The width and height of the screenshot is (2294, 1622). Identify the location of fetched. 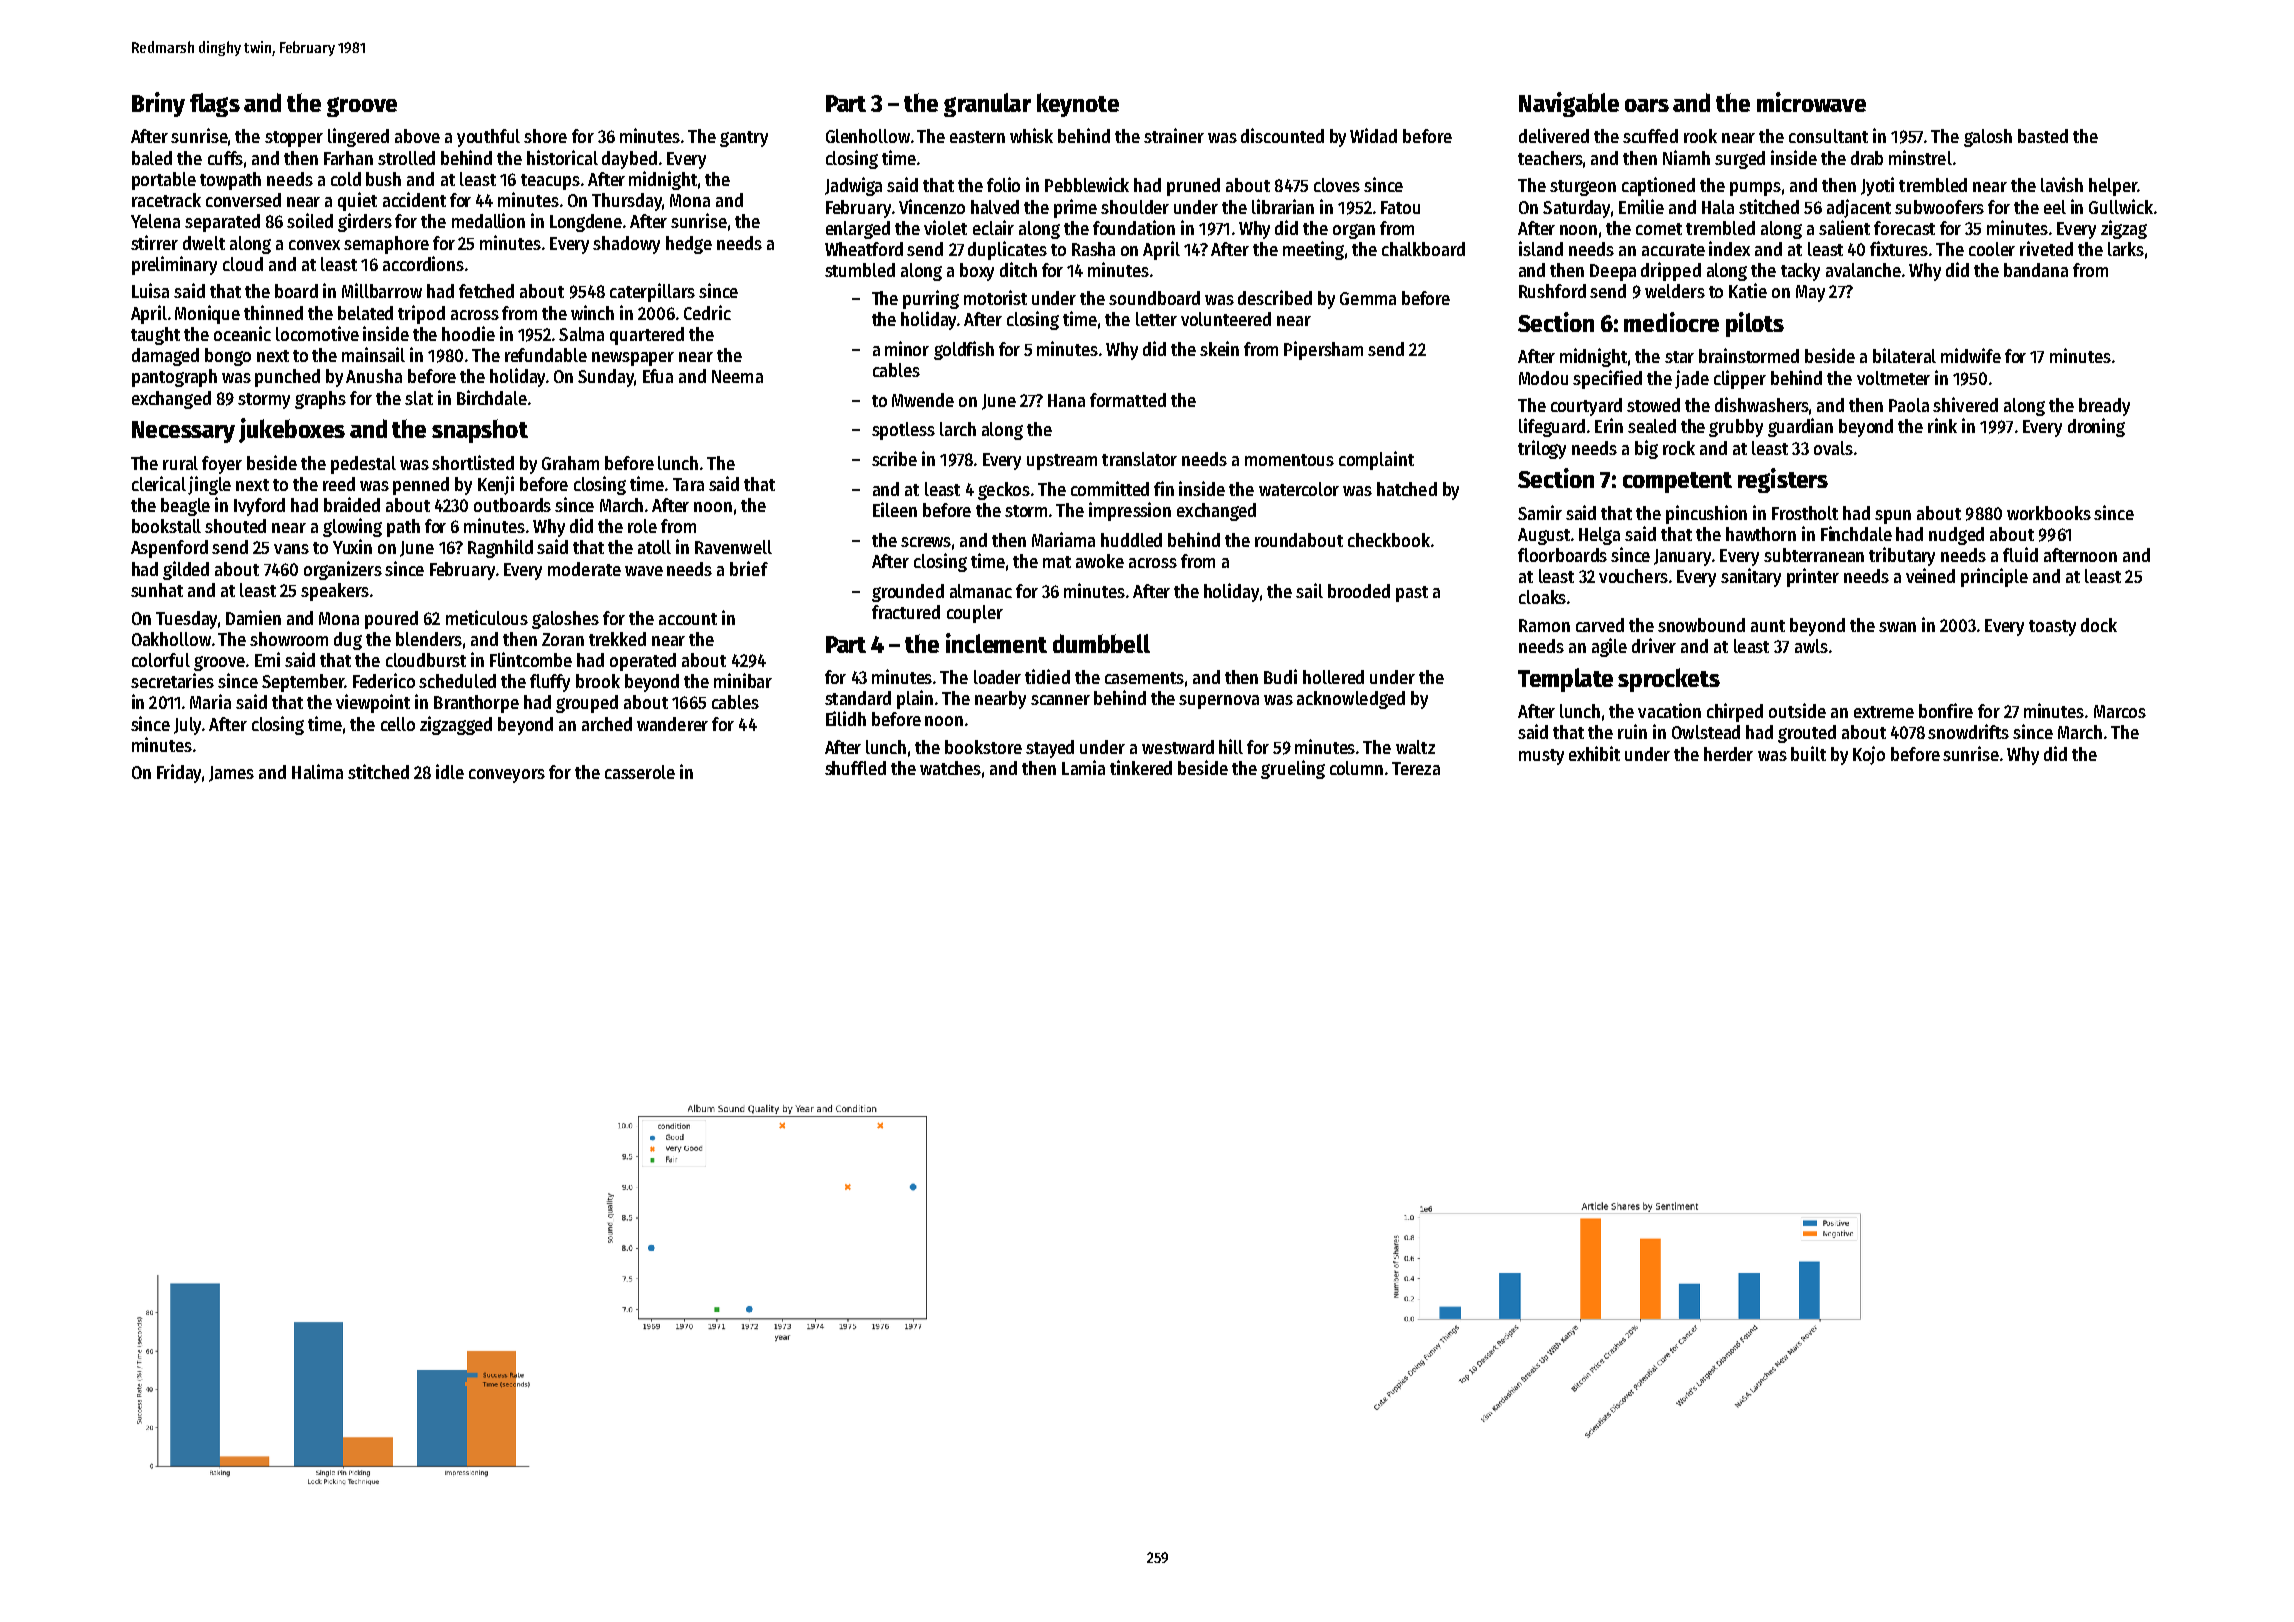
(486, 291).
